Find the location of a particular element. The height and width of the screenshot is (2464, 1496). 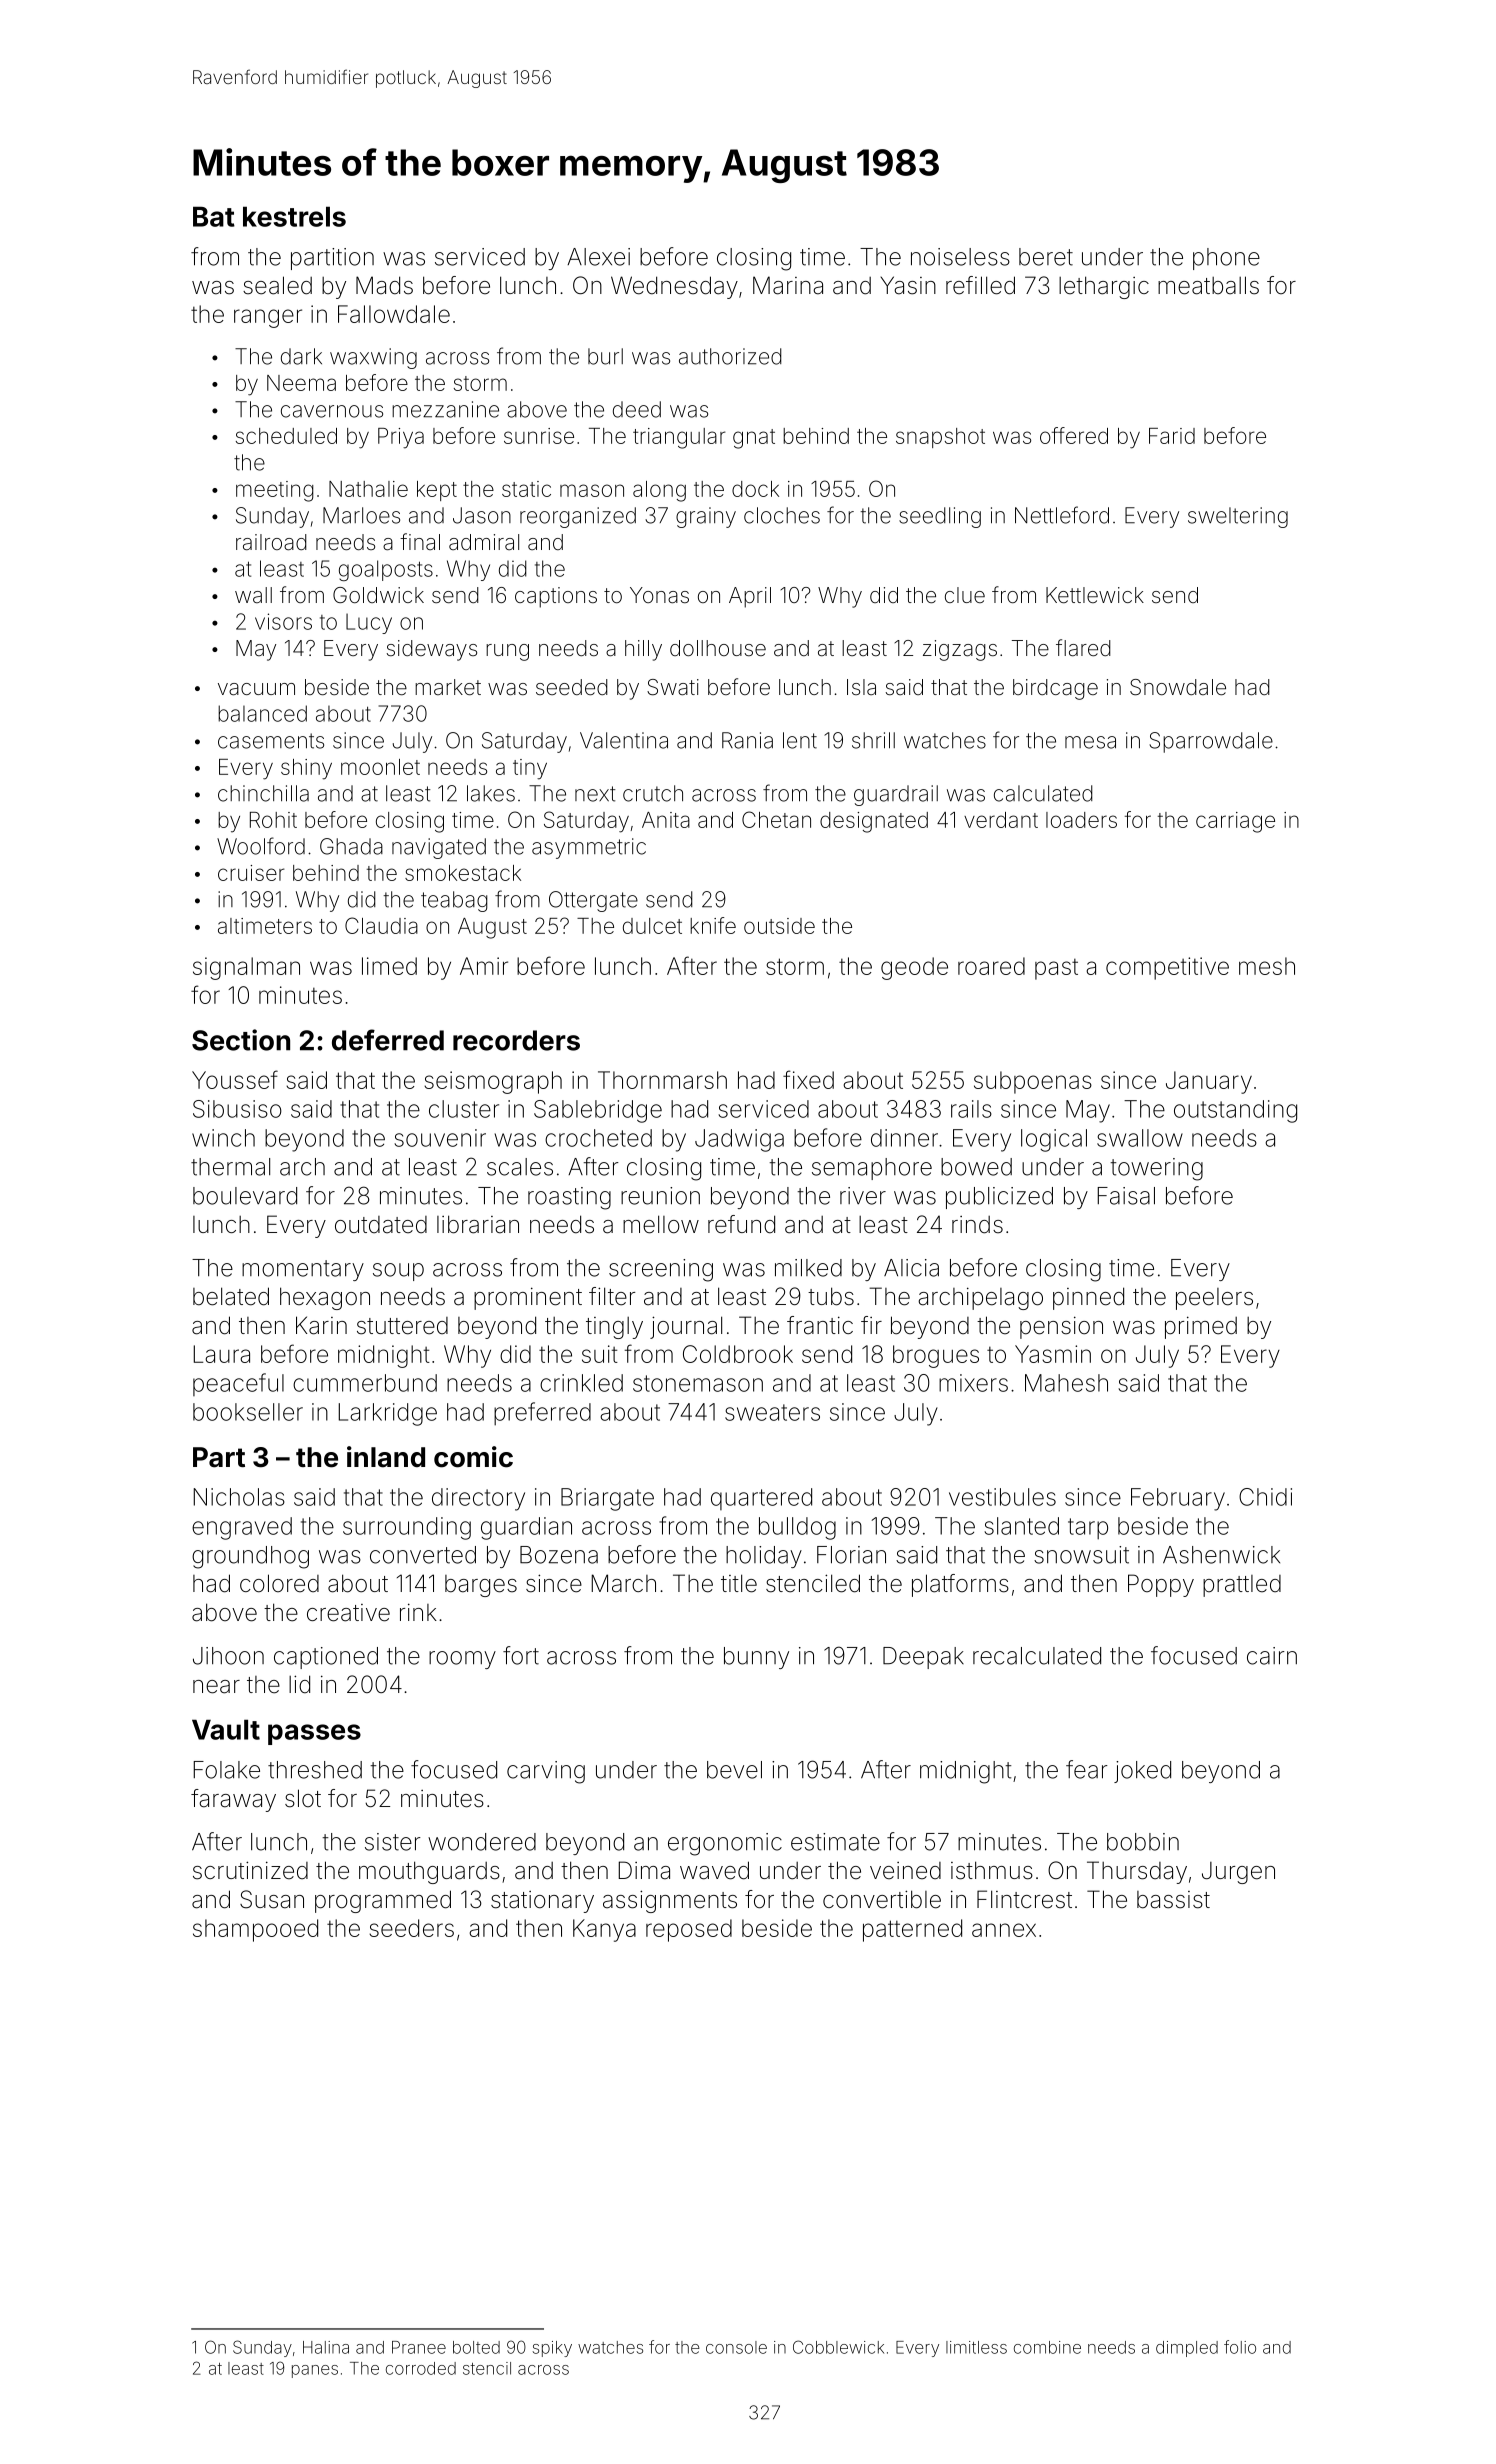

spiky is located at coordinates (552, 2349).
